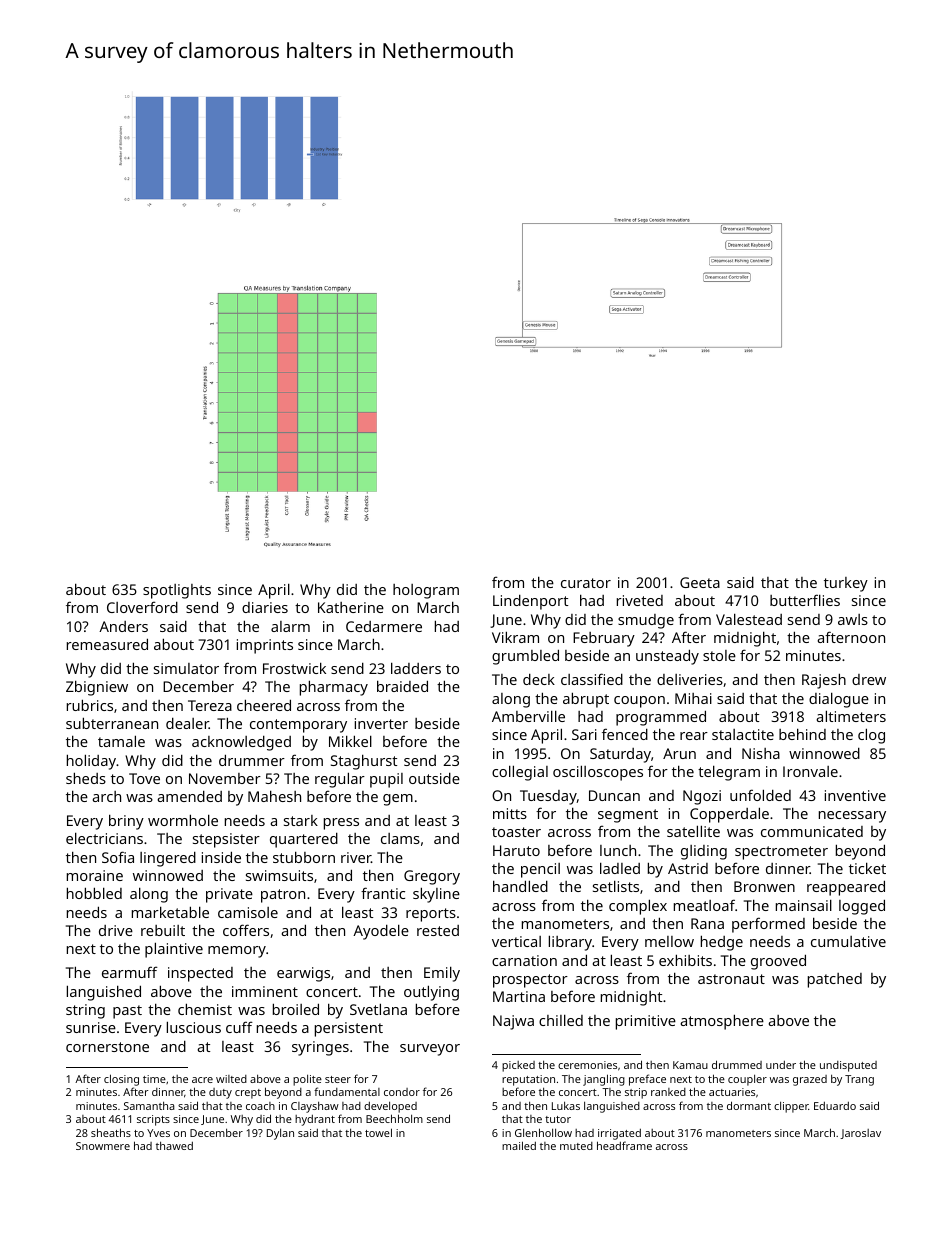 This screenshot has width=952, height=1233. Describe the element at coordinates (402, 686) in the screenshot. I see `braided` at that location.
